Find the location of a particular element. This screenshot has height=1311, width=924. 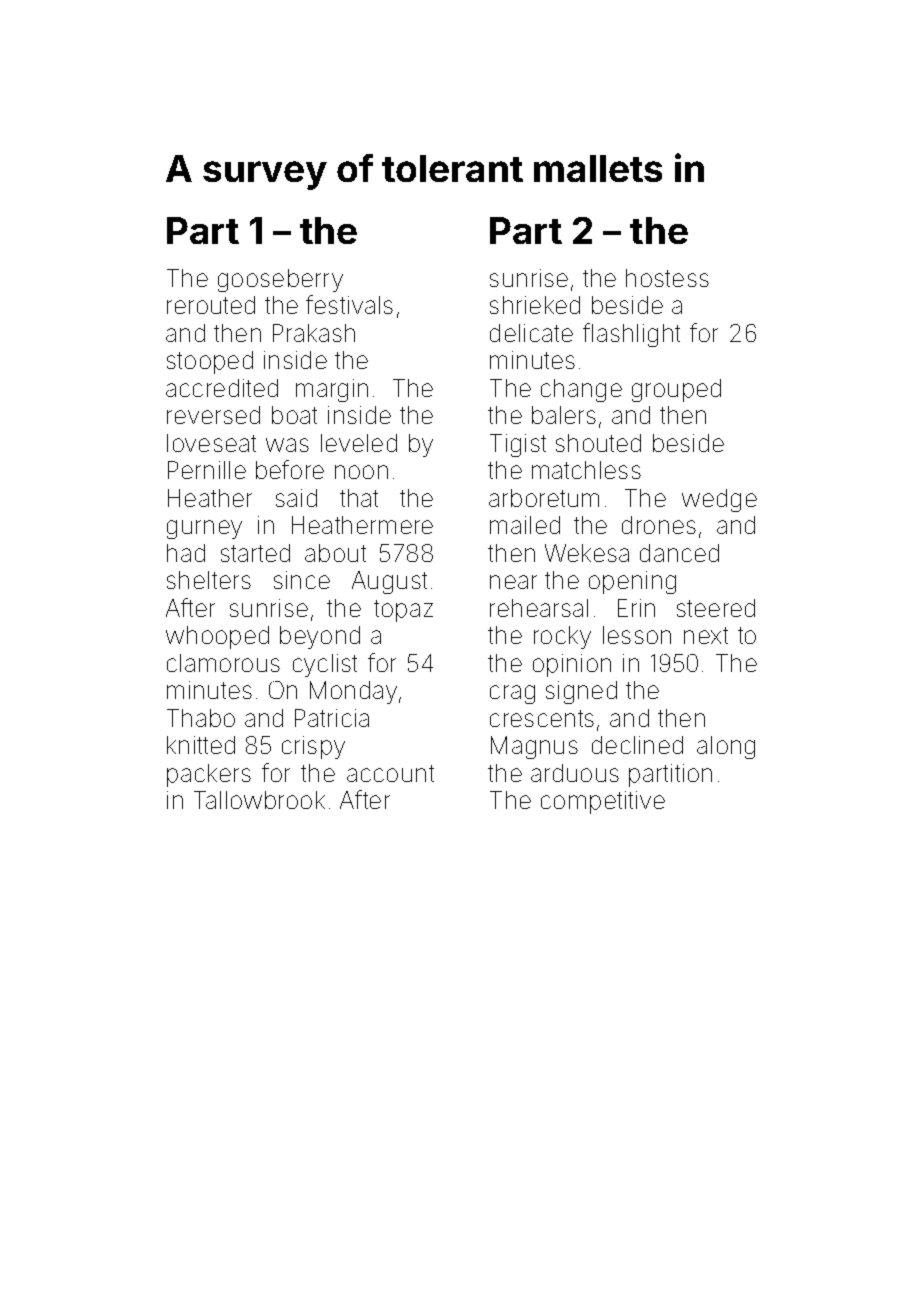

gooseberry is located at coordinates (280, 280).
